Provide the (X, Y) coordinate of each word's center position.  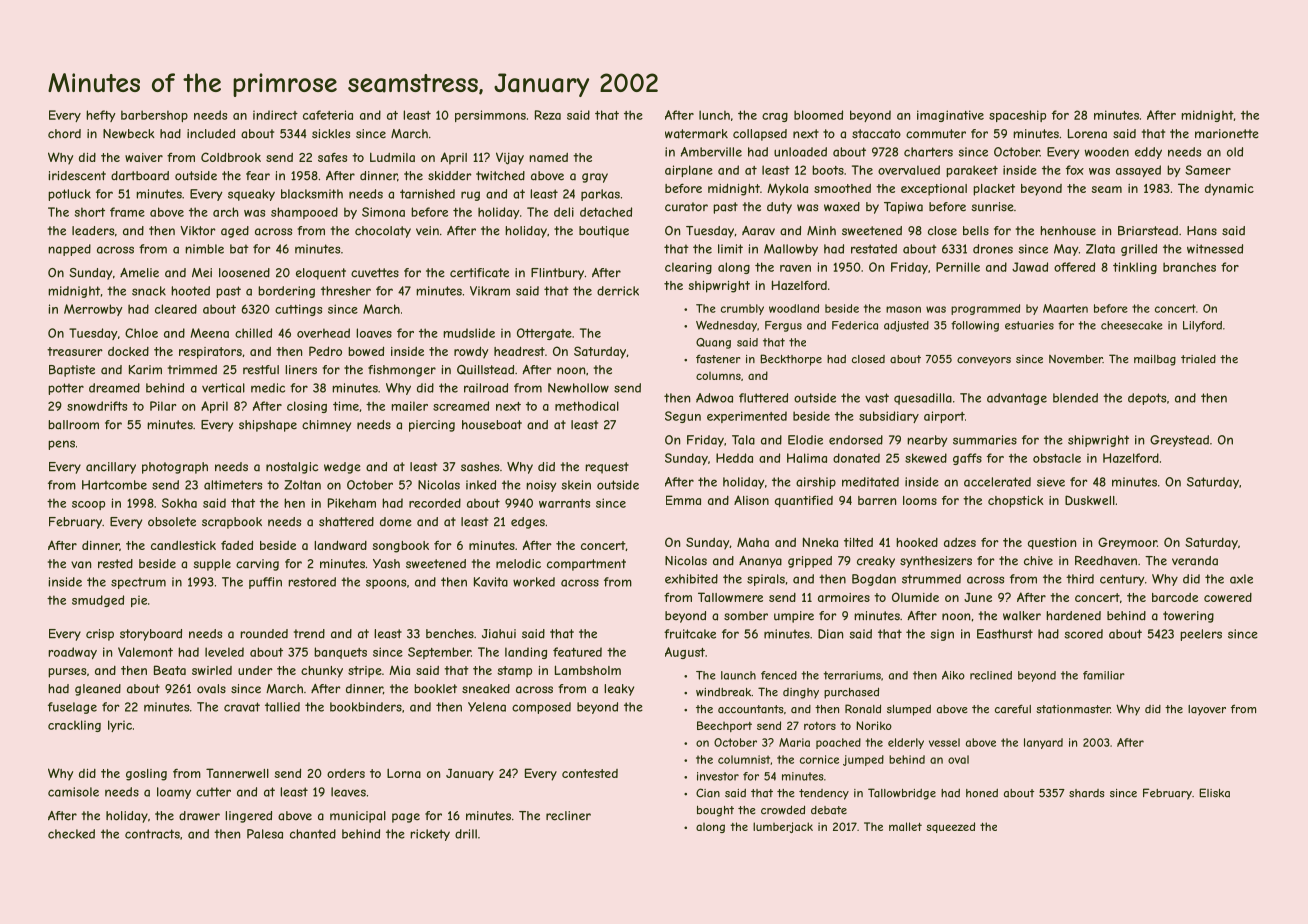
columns (718, 376)
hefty (101, 116)
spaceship (1017, 116)
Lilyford (1202, 326)
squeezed (950, 827)
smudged (98, 601)
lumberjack (783, 827)
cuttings (298, 310)
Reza (548, 115)
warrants (564, 503)
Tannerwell (237, 773)
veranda (1195, 561)
